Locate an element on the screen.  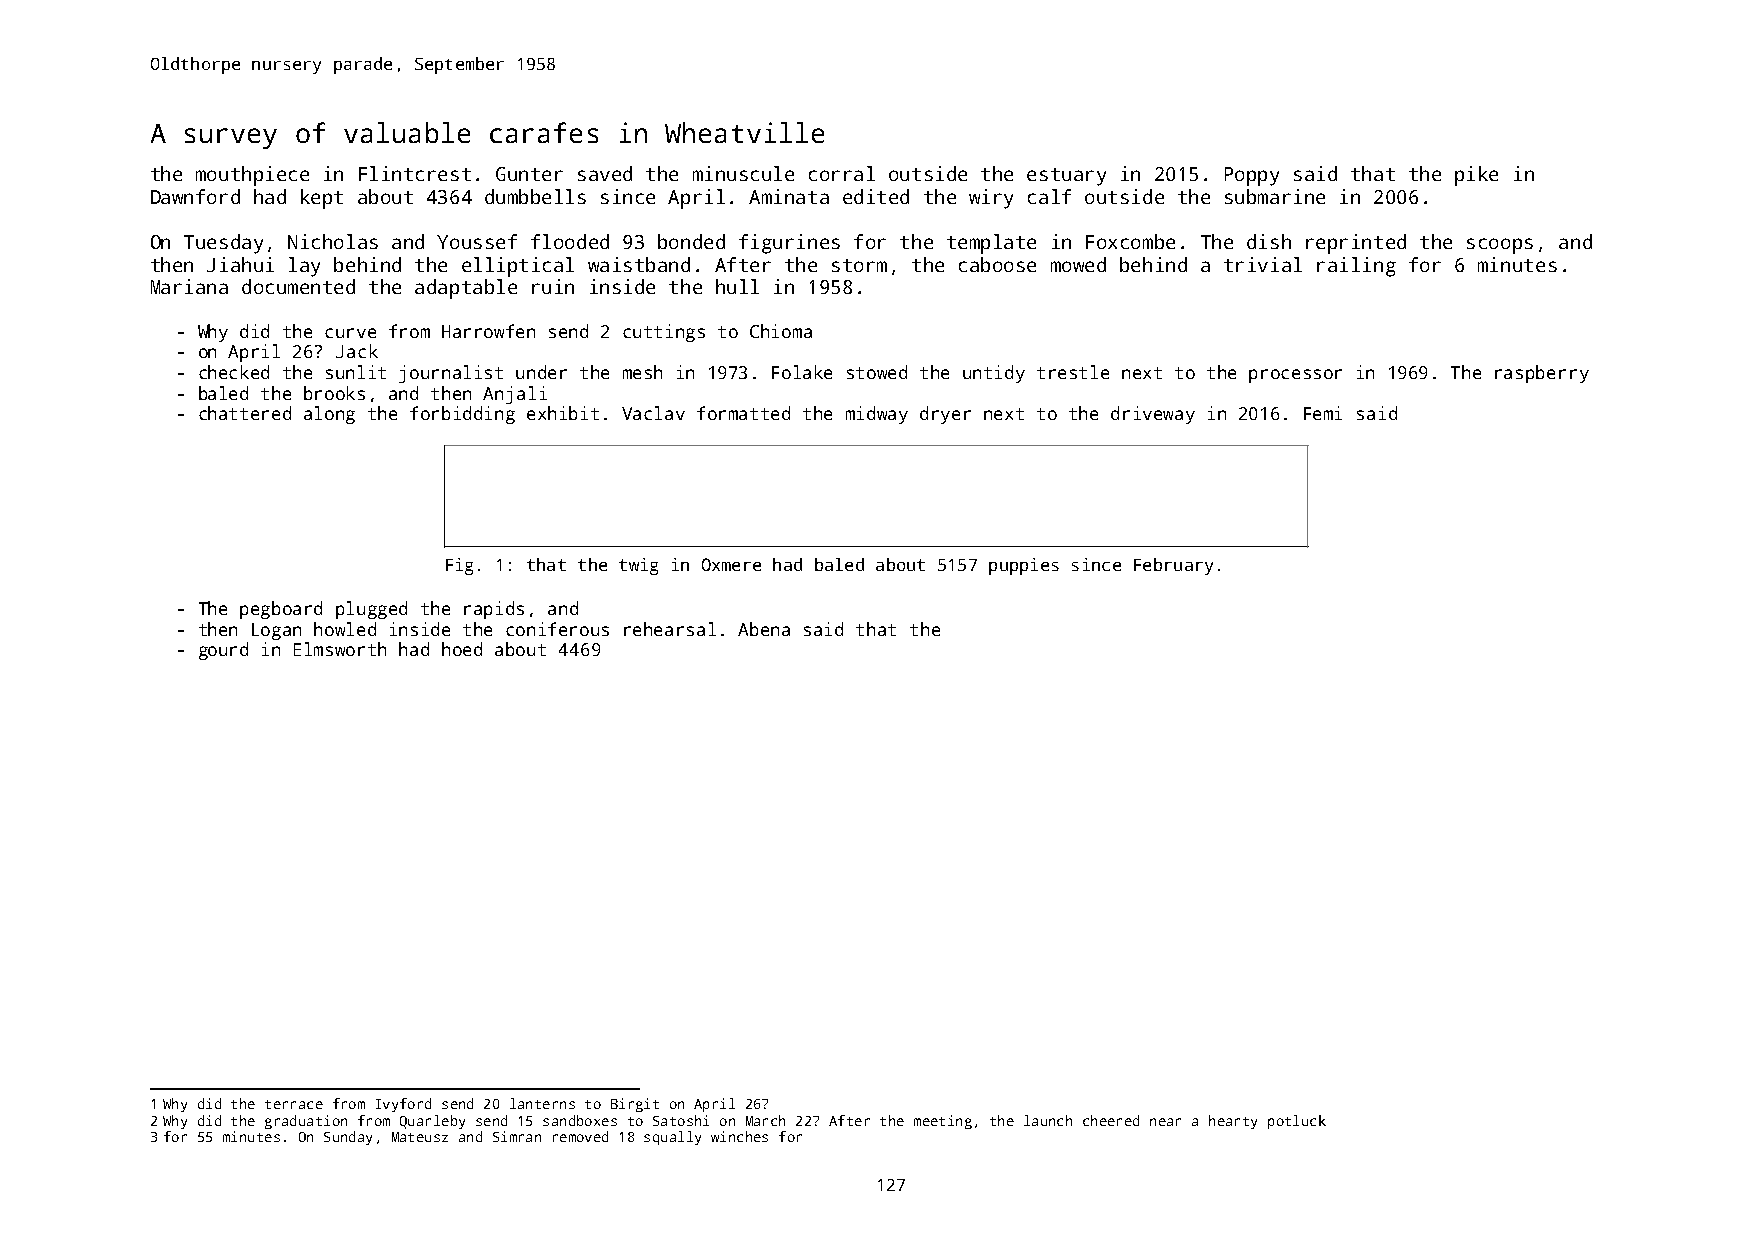
rehearsal is located at coordinates (670, 629).
